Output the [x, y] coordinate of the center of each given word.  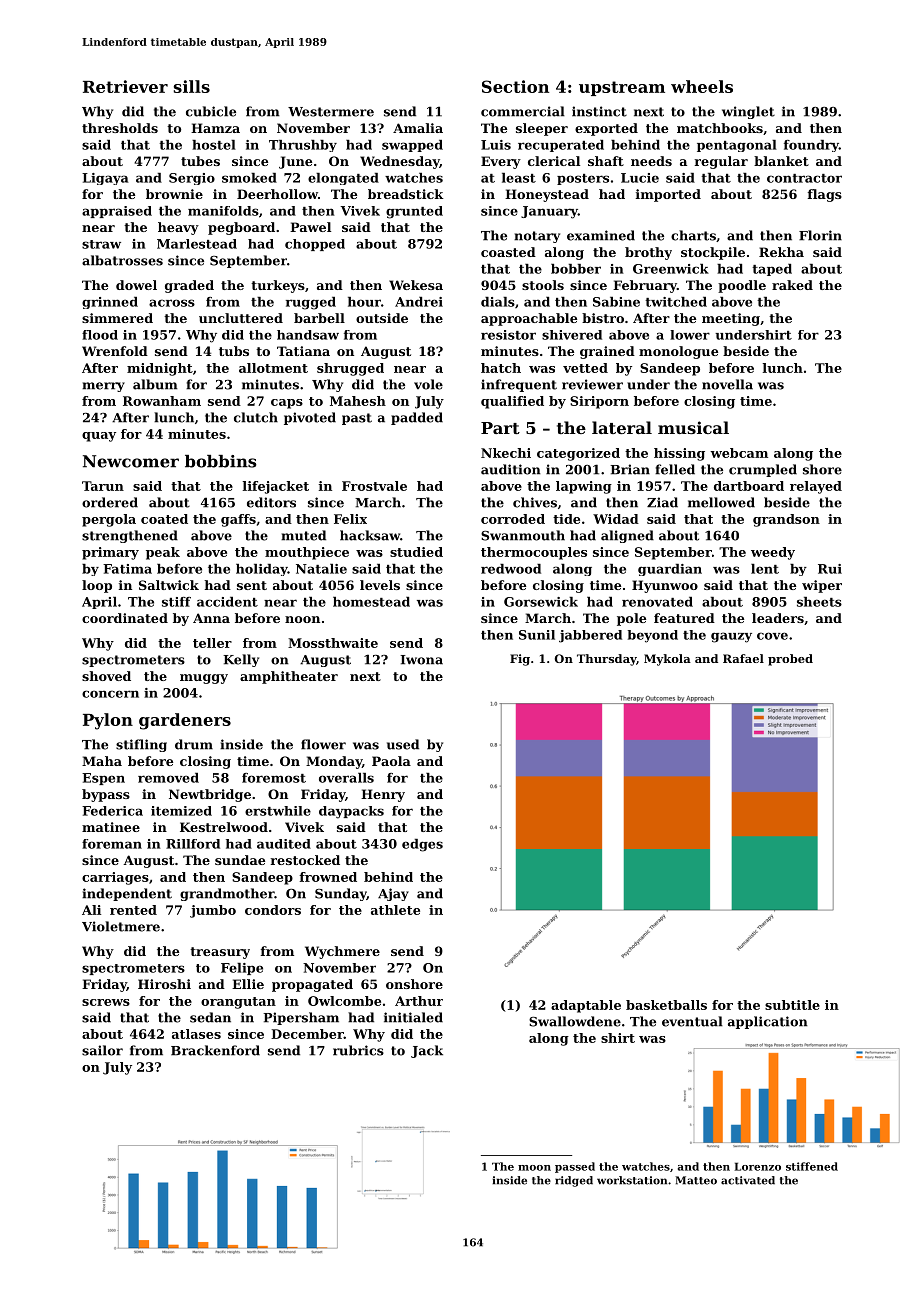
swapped [412, 146]
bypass [106, 795]
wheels [702, 86]
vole [428, 384]
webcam [739, 453]
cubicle [211, 111]
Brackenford [215, 1050]
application [768, 1022]
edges [422, 845]
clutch [256, 417]
